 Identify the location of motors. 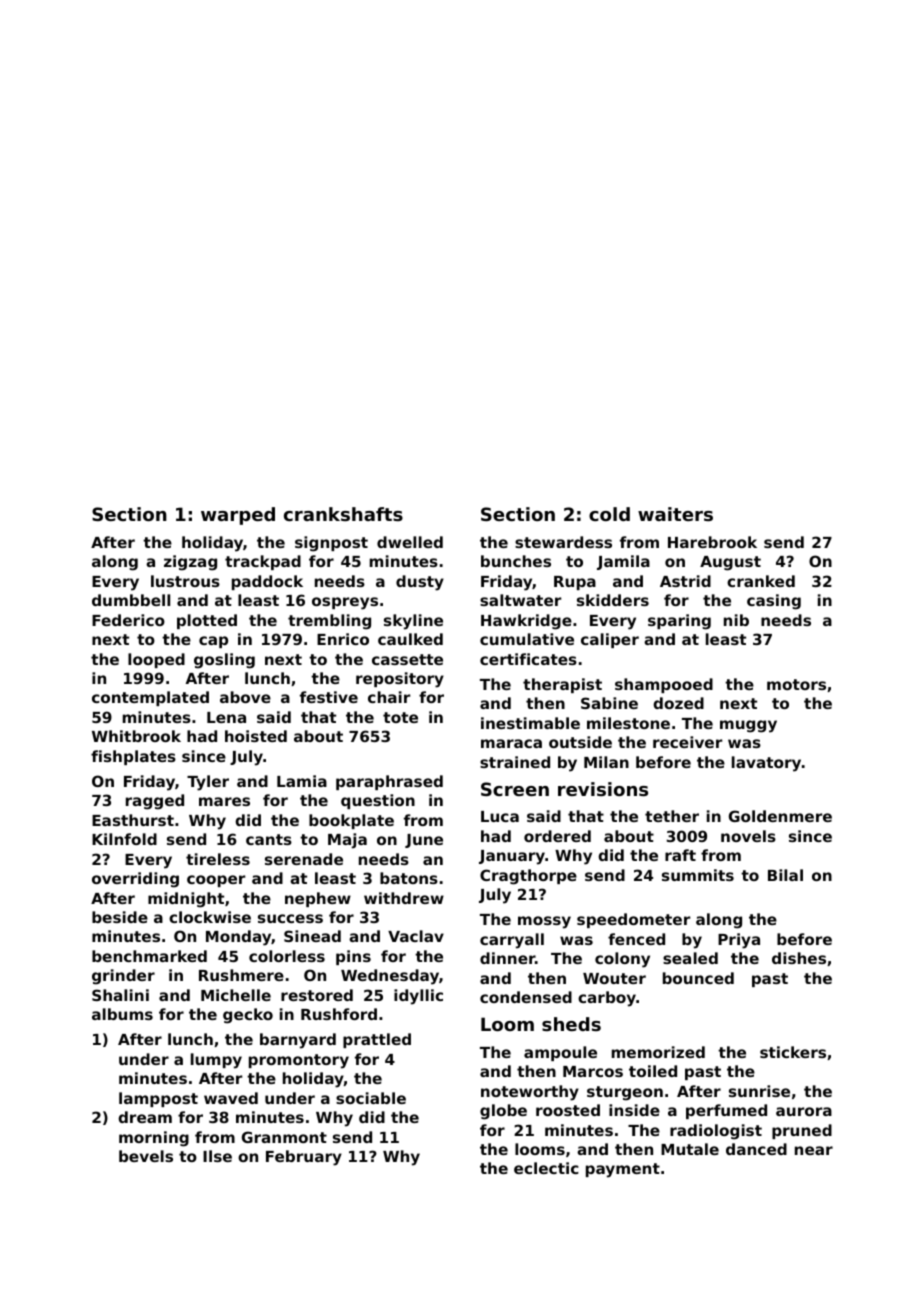
(796, 684).
